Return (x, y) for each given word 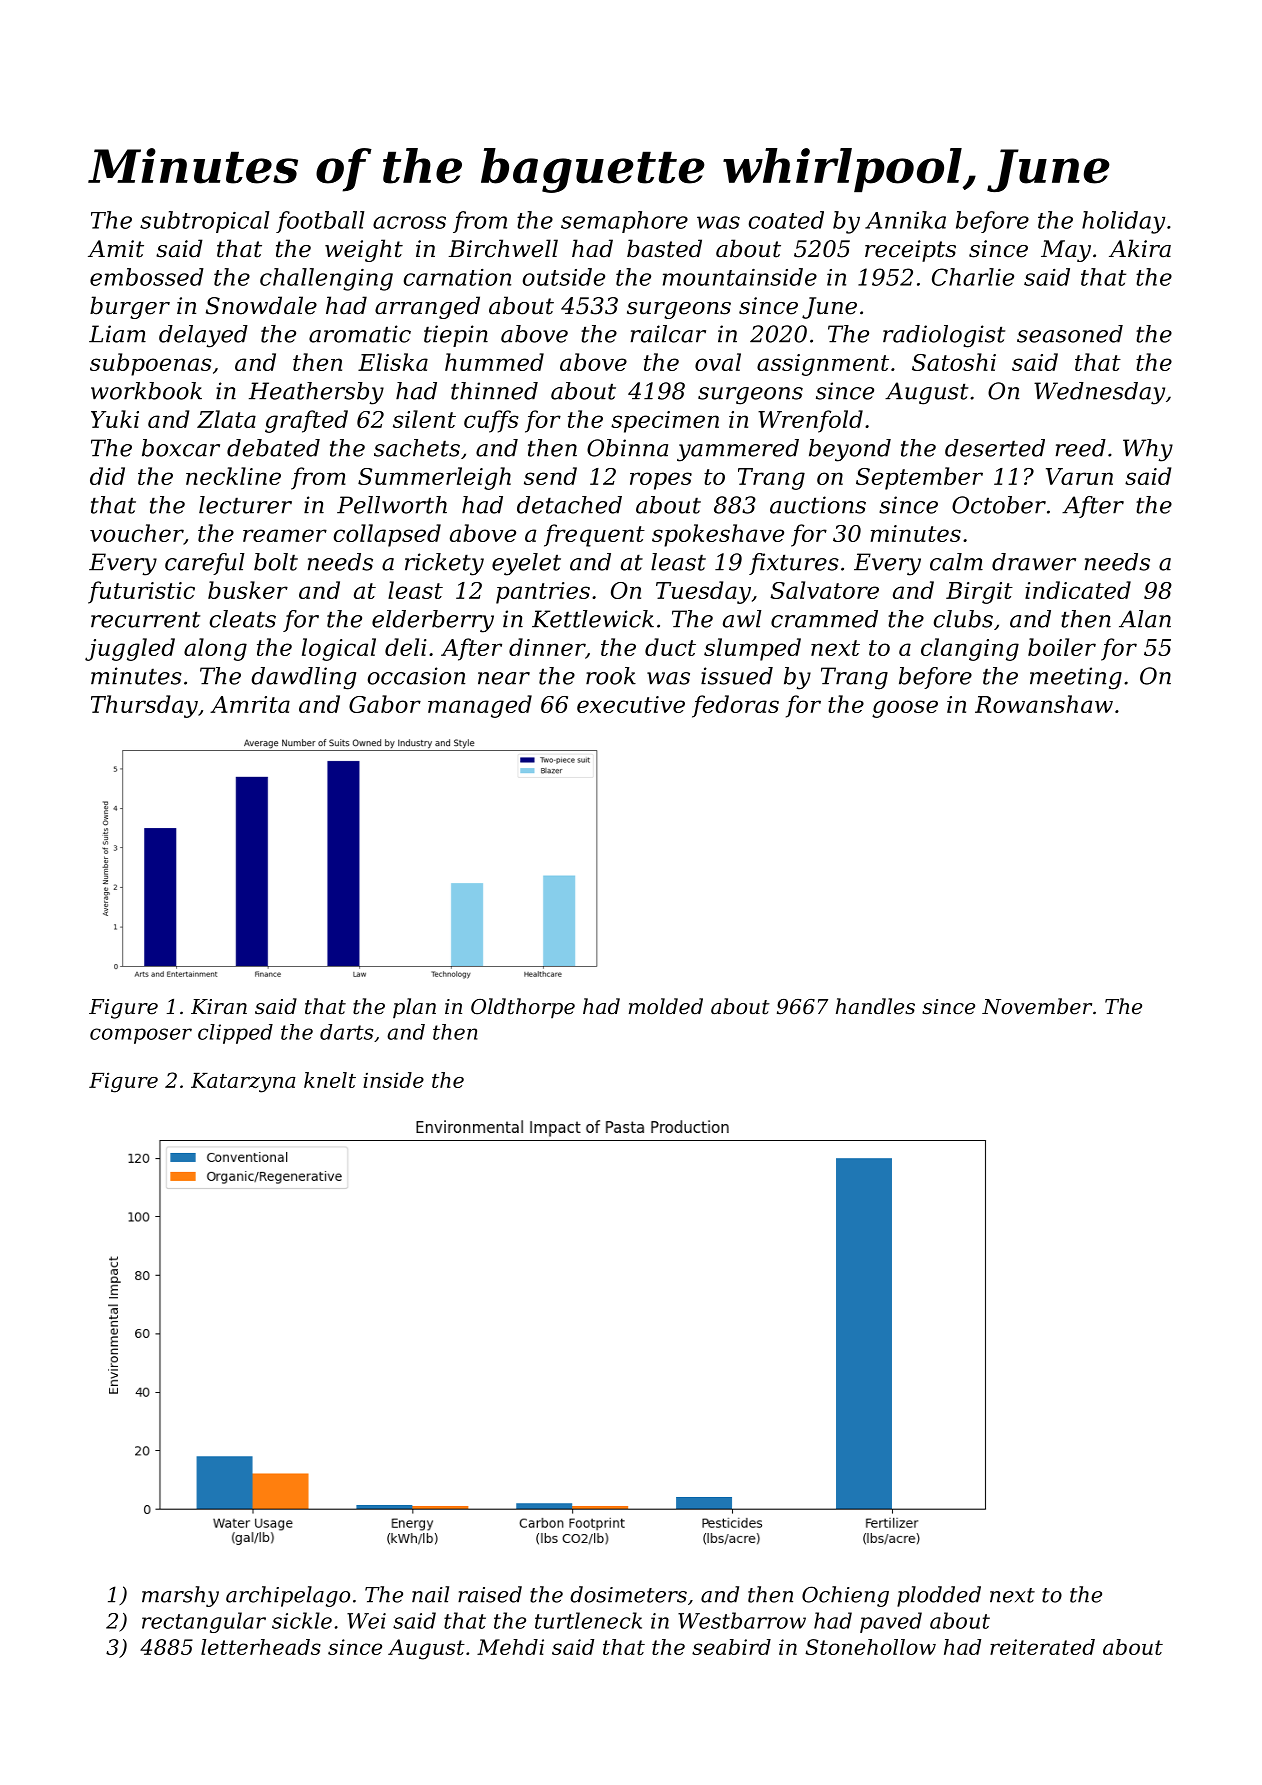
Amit (116, 249)
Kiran (219, 1007)
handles (875, 1006)
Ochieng (845, 1596)
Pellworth (392, 505)
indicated (1078, 590)
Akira (1140, 248)
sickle (302, 1620)
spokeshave (718, 535)
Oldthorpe (523, 1008)
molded (666, 1006)
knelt (330, 1080)
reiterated (1042, 1647)
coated (786, 220)
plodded (939, 1596)
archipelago (288, 1596)
